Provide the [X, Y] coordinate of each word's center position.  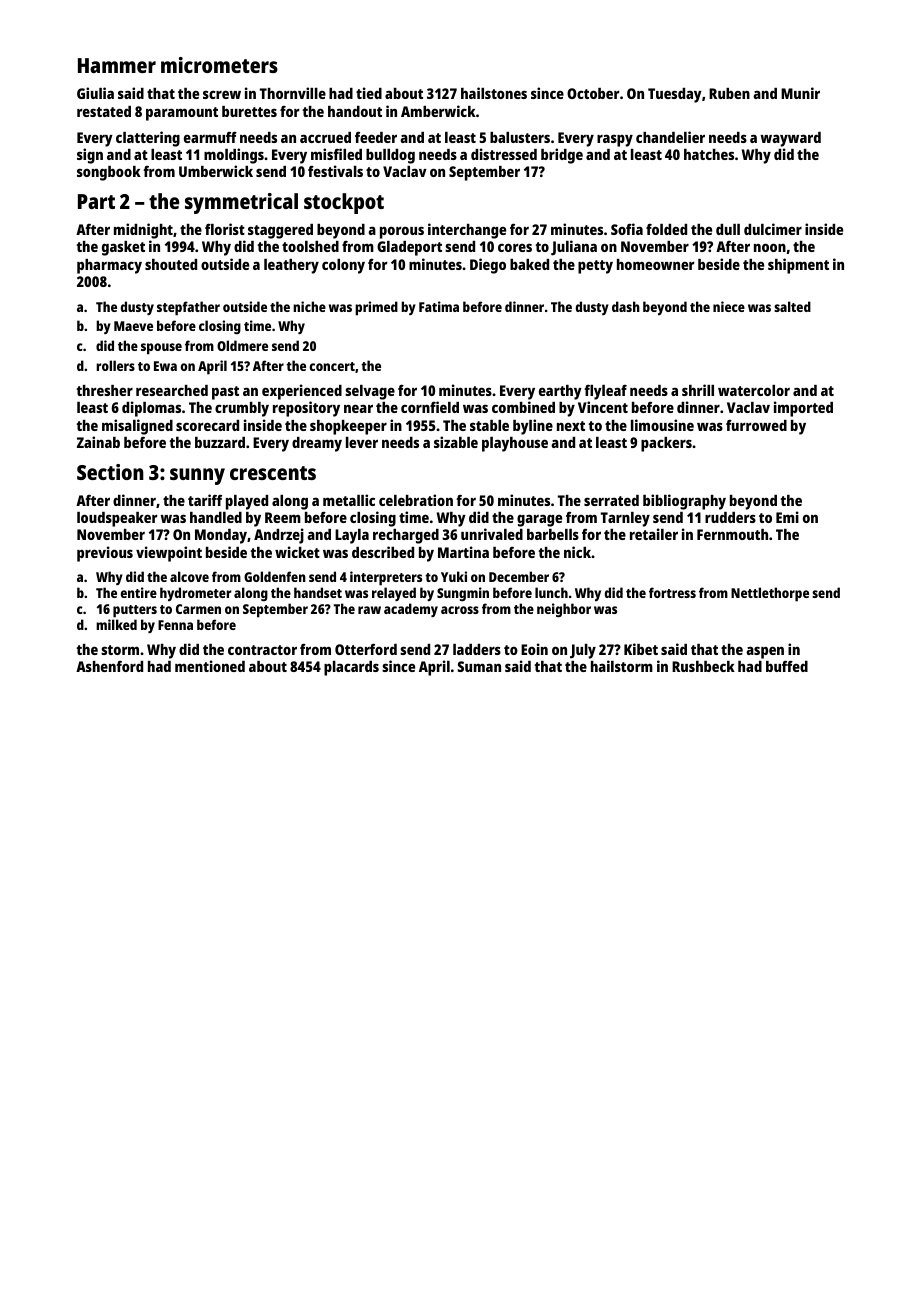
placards [351, 668]
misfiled [336, 154]
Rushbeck [703, 666]
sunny [197, 476]
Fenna [175, 625]
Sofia [627, 229]
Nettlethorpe [770, 594]
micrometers [219, 65]
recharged [406, 536]
